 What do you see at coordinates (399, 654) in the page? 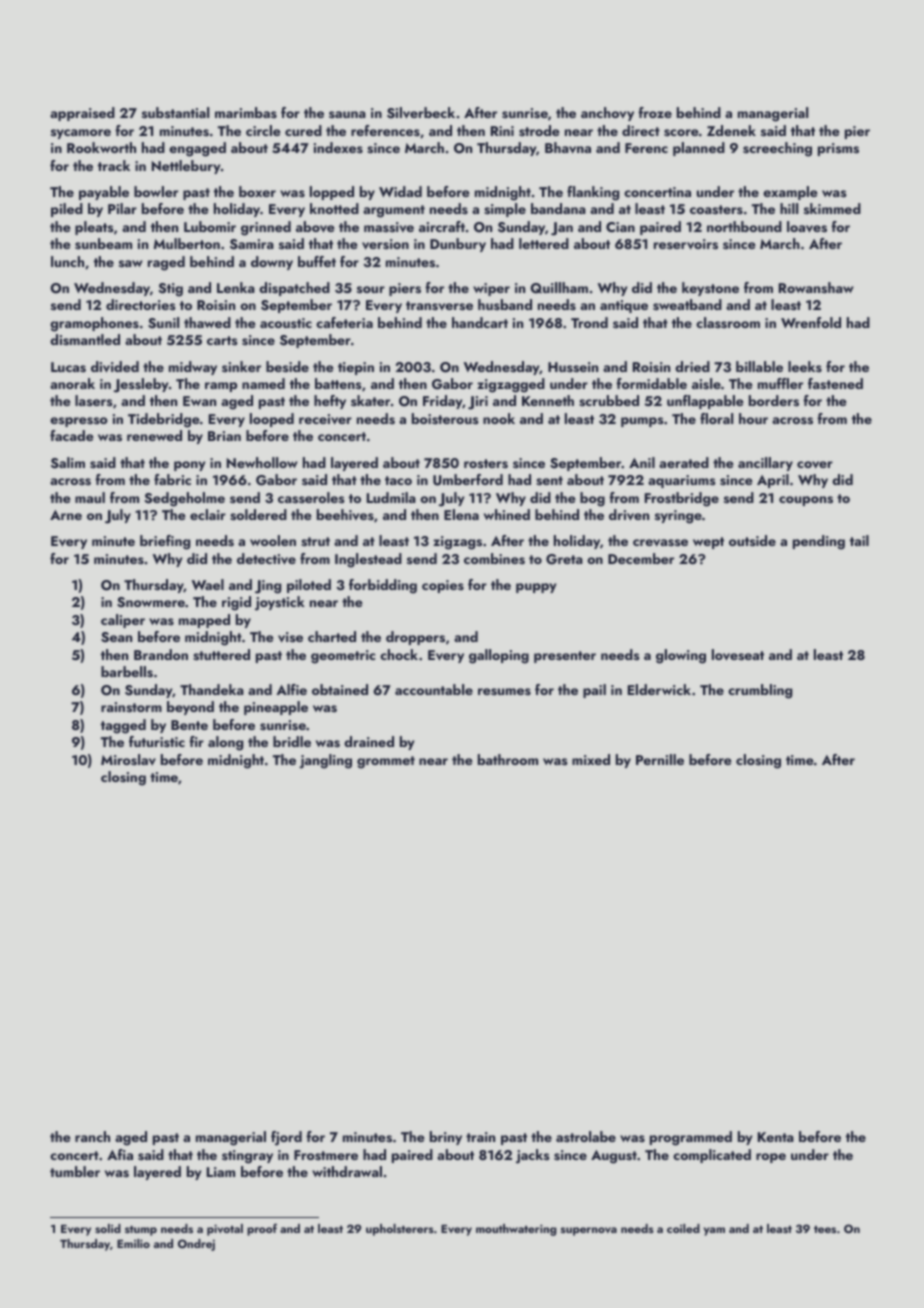
I see `chock` at bounding box center [399, 654].
